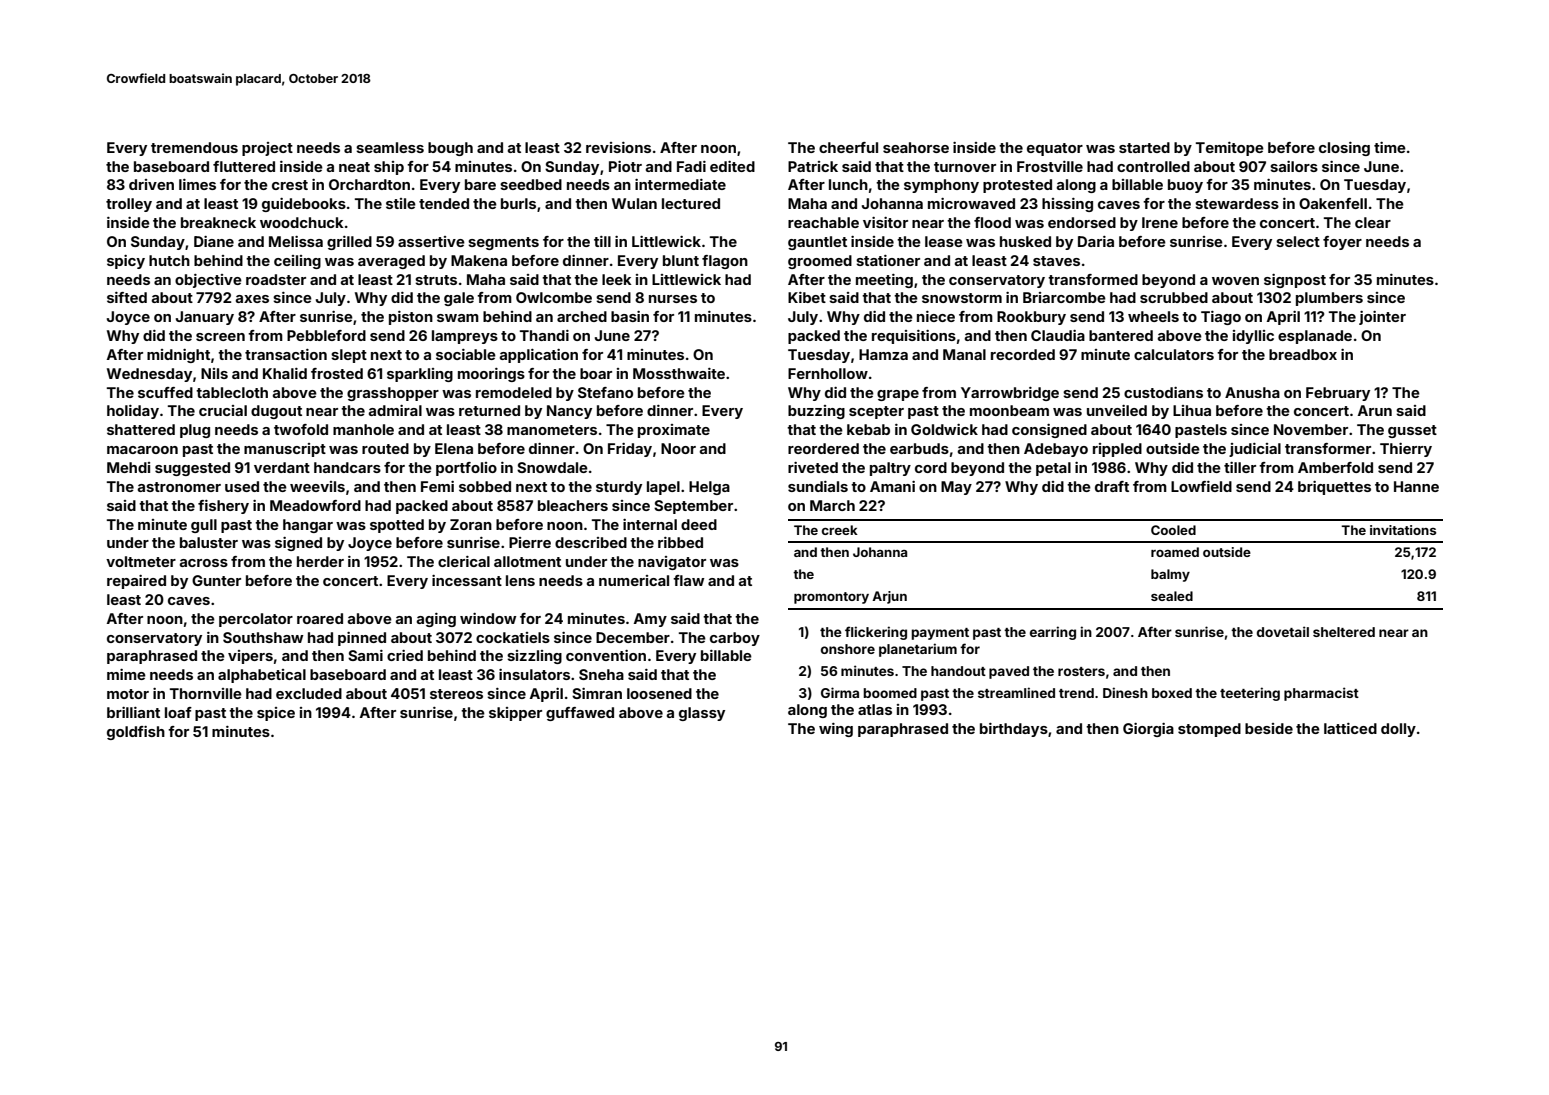 This screenshot has height=1095, width=1549. What do you see at coordinates (444, 203) in the screenshot?
I see `tended` at bounding box center [444, 203].
